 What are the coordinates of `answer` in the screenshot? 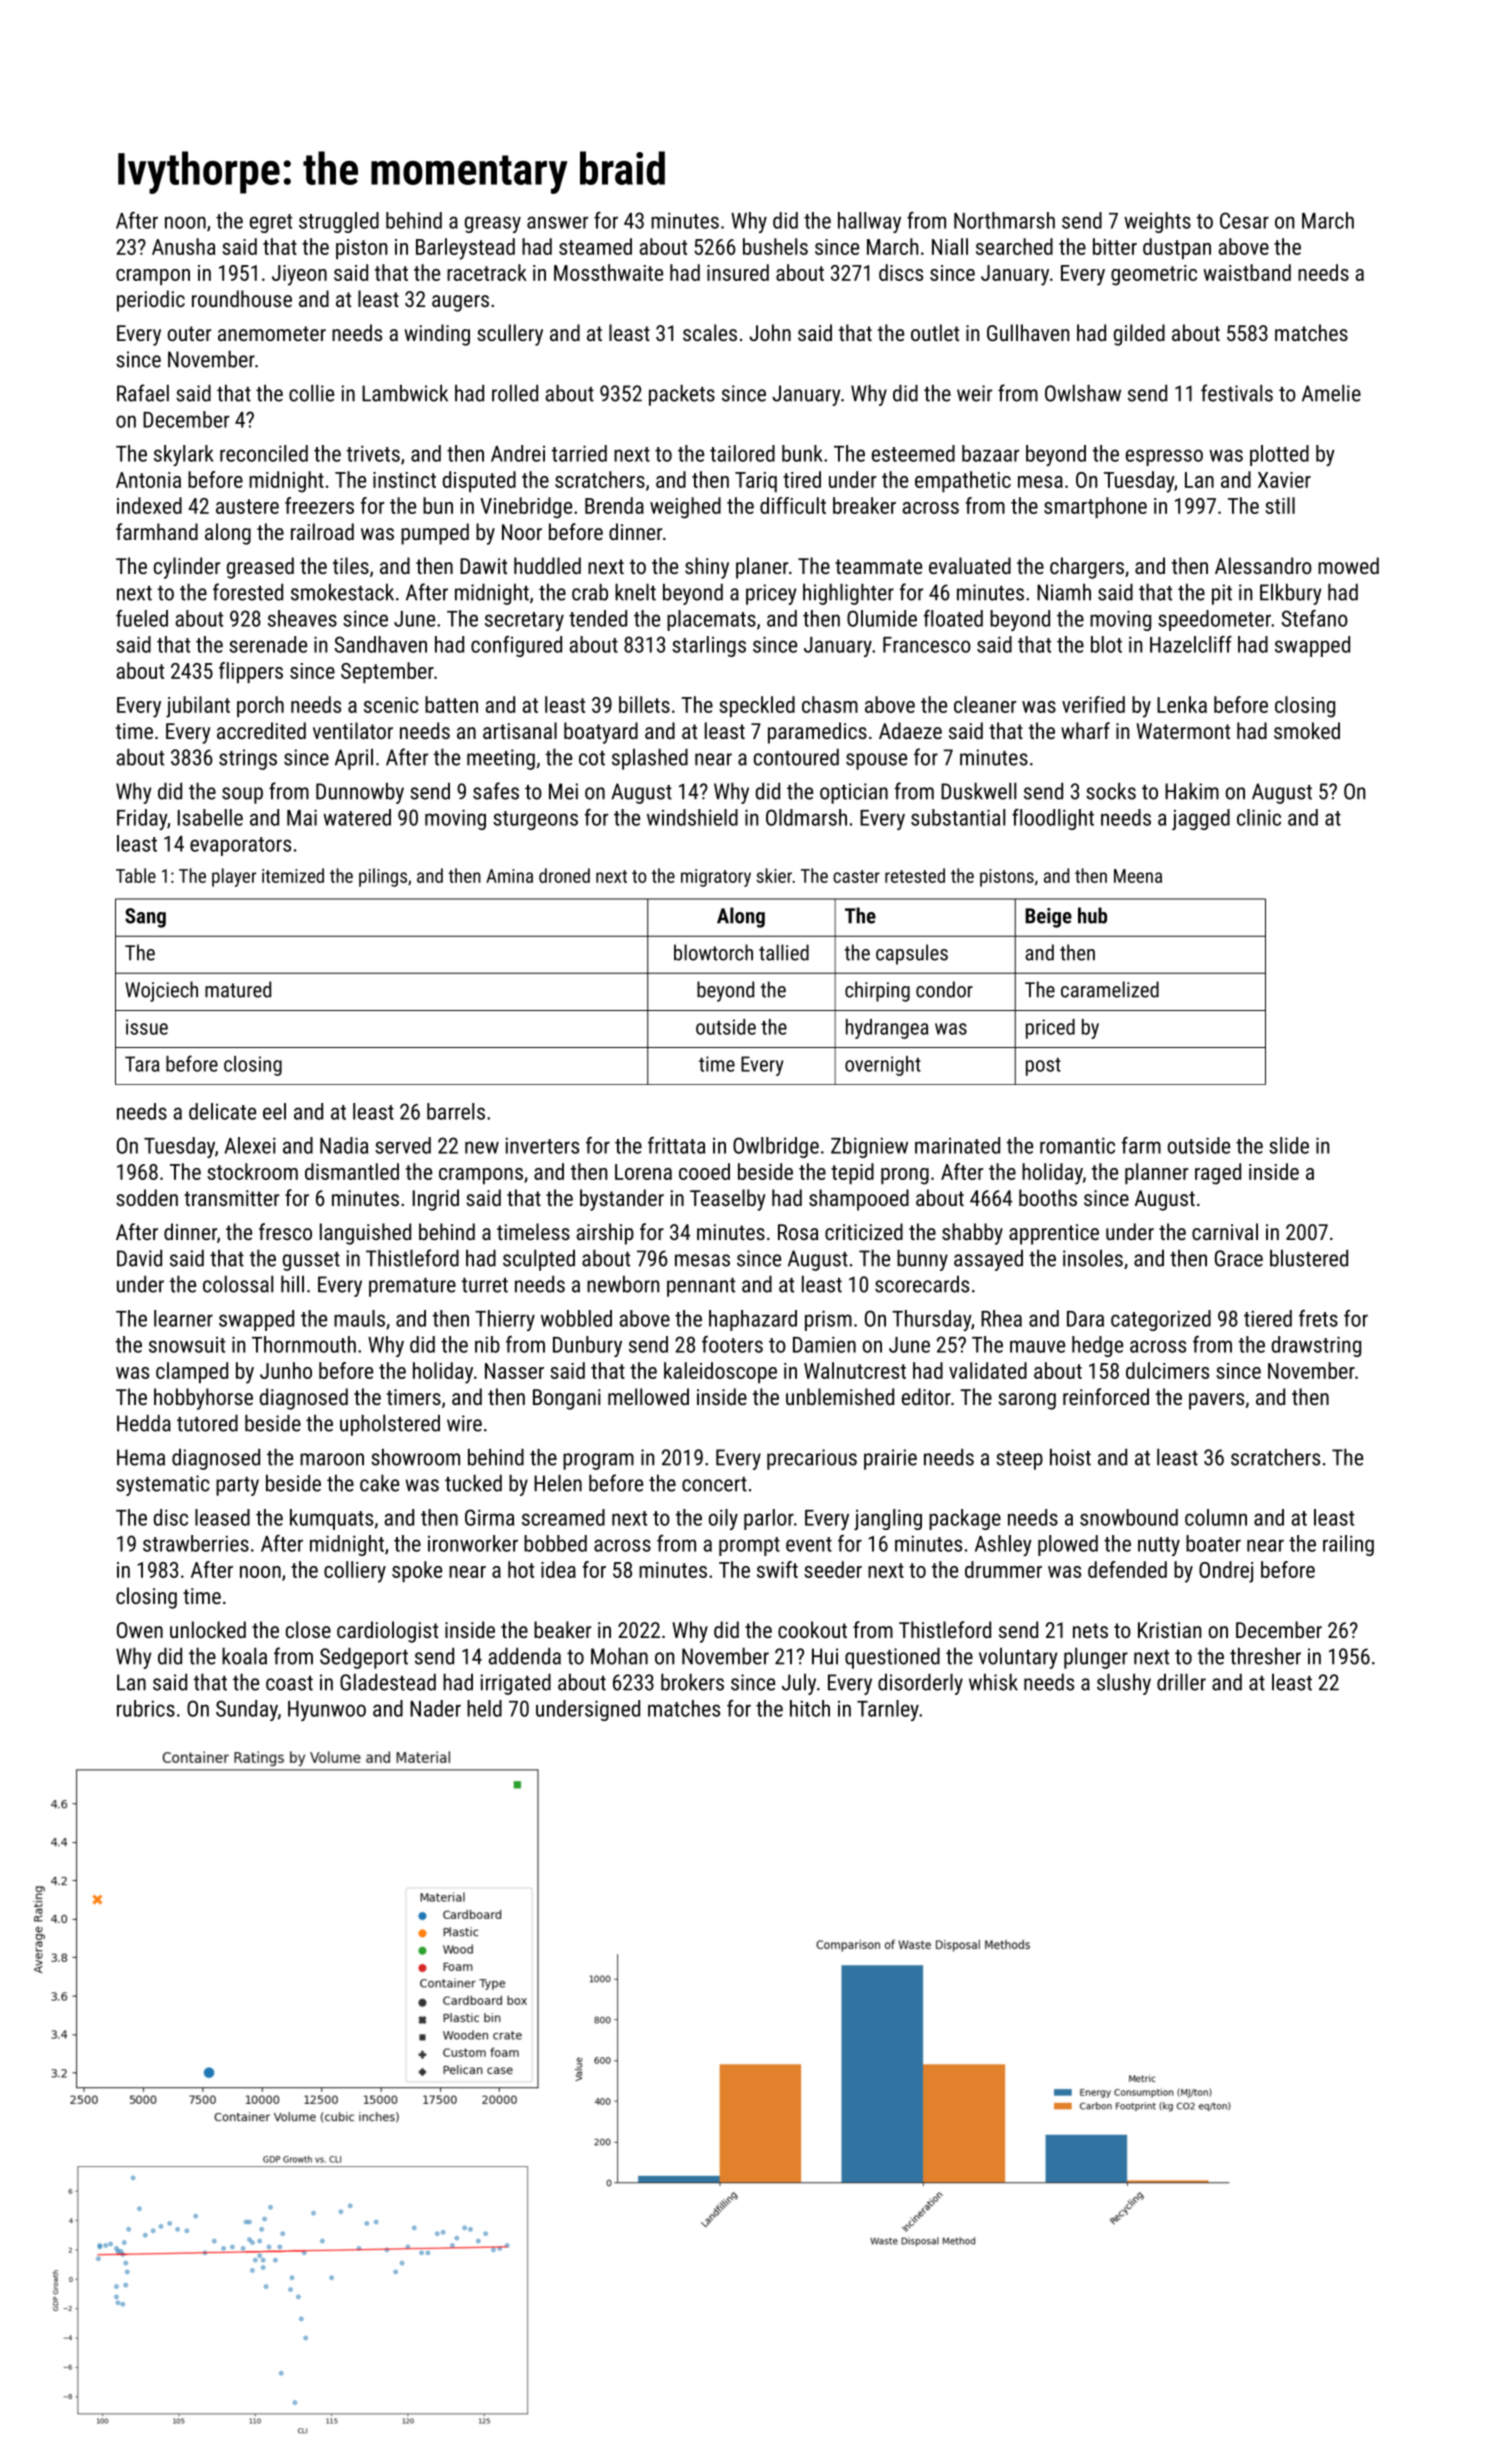 It's located at (557, 222).
